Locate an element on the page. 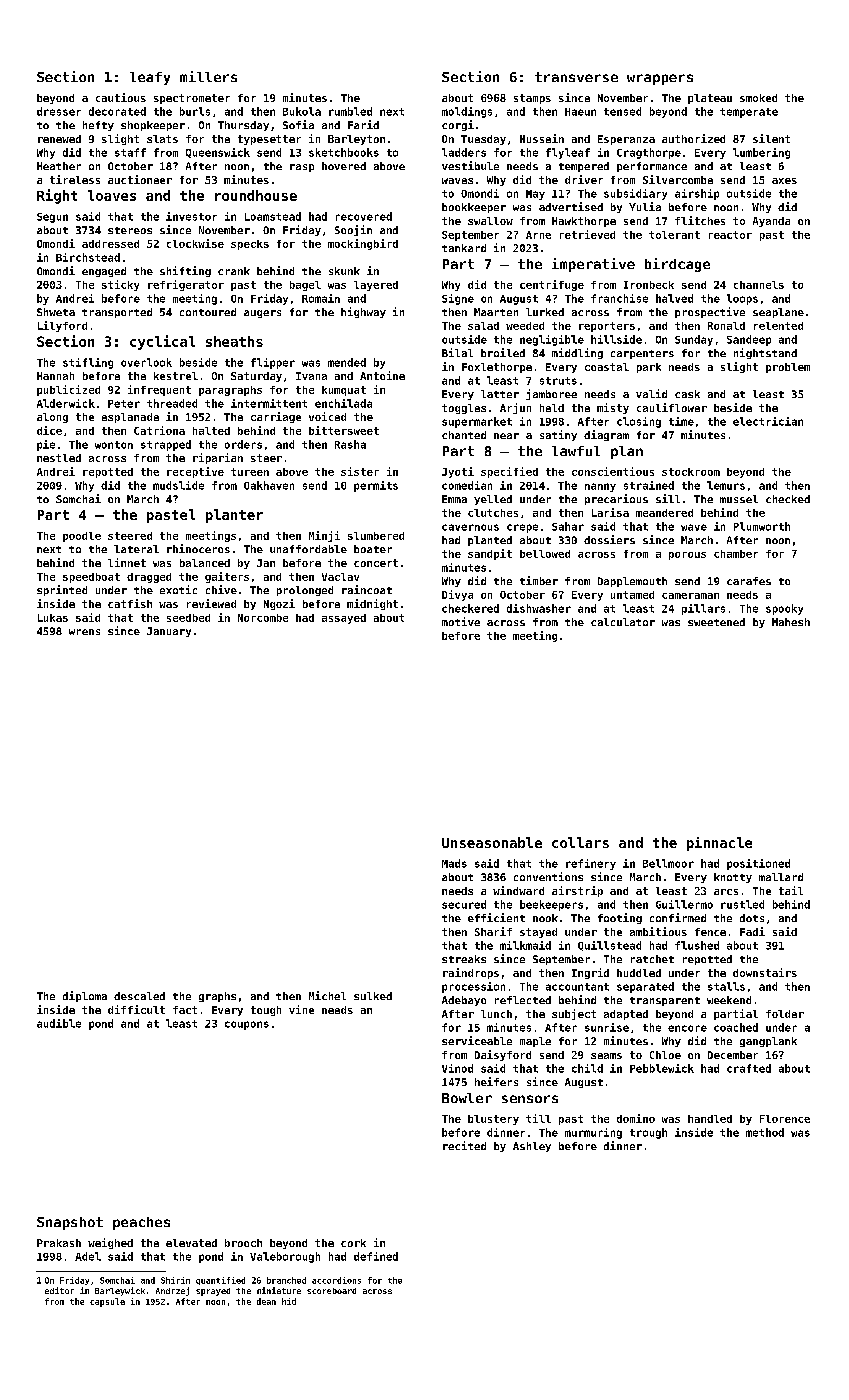 The image size is (849, 1400). motive is located at coordinates (461, 621).
